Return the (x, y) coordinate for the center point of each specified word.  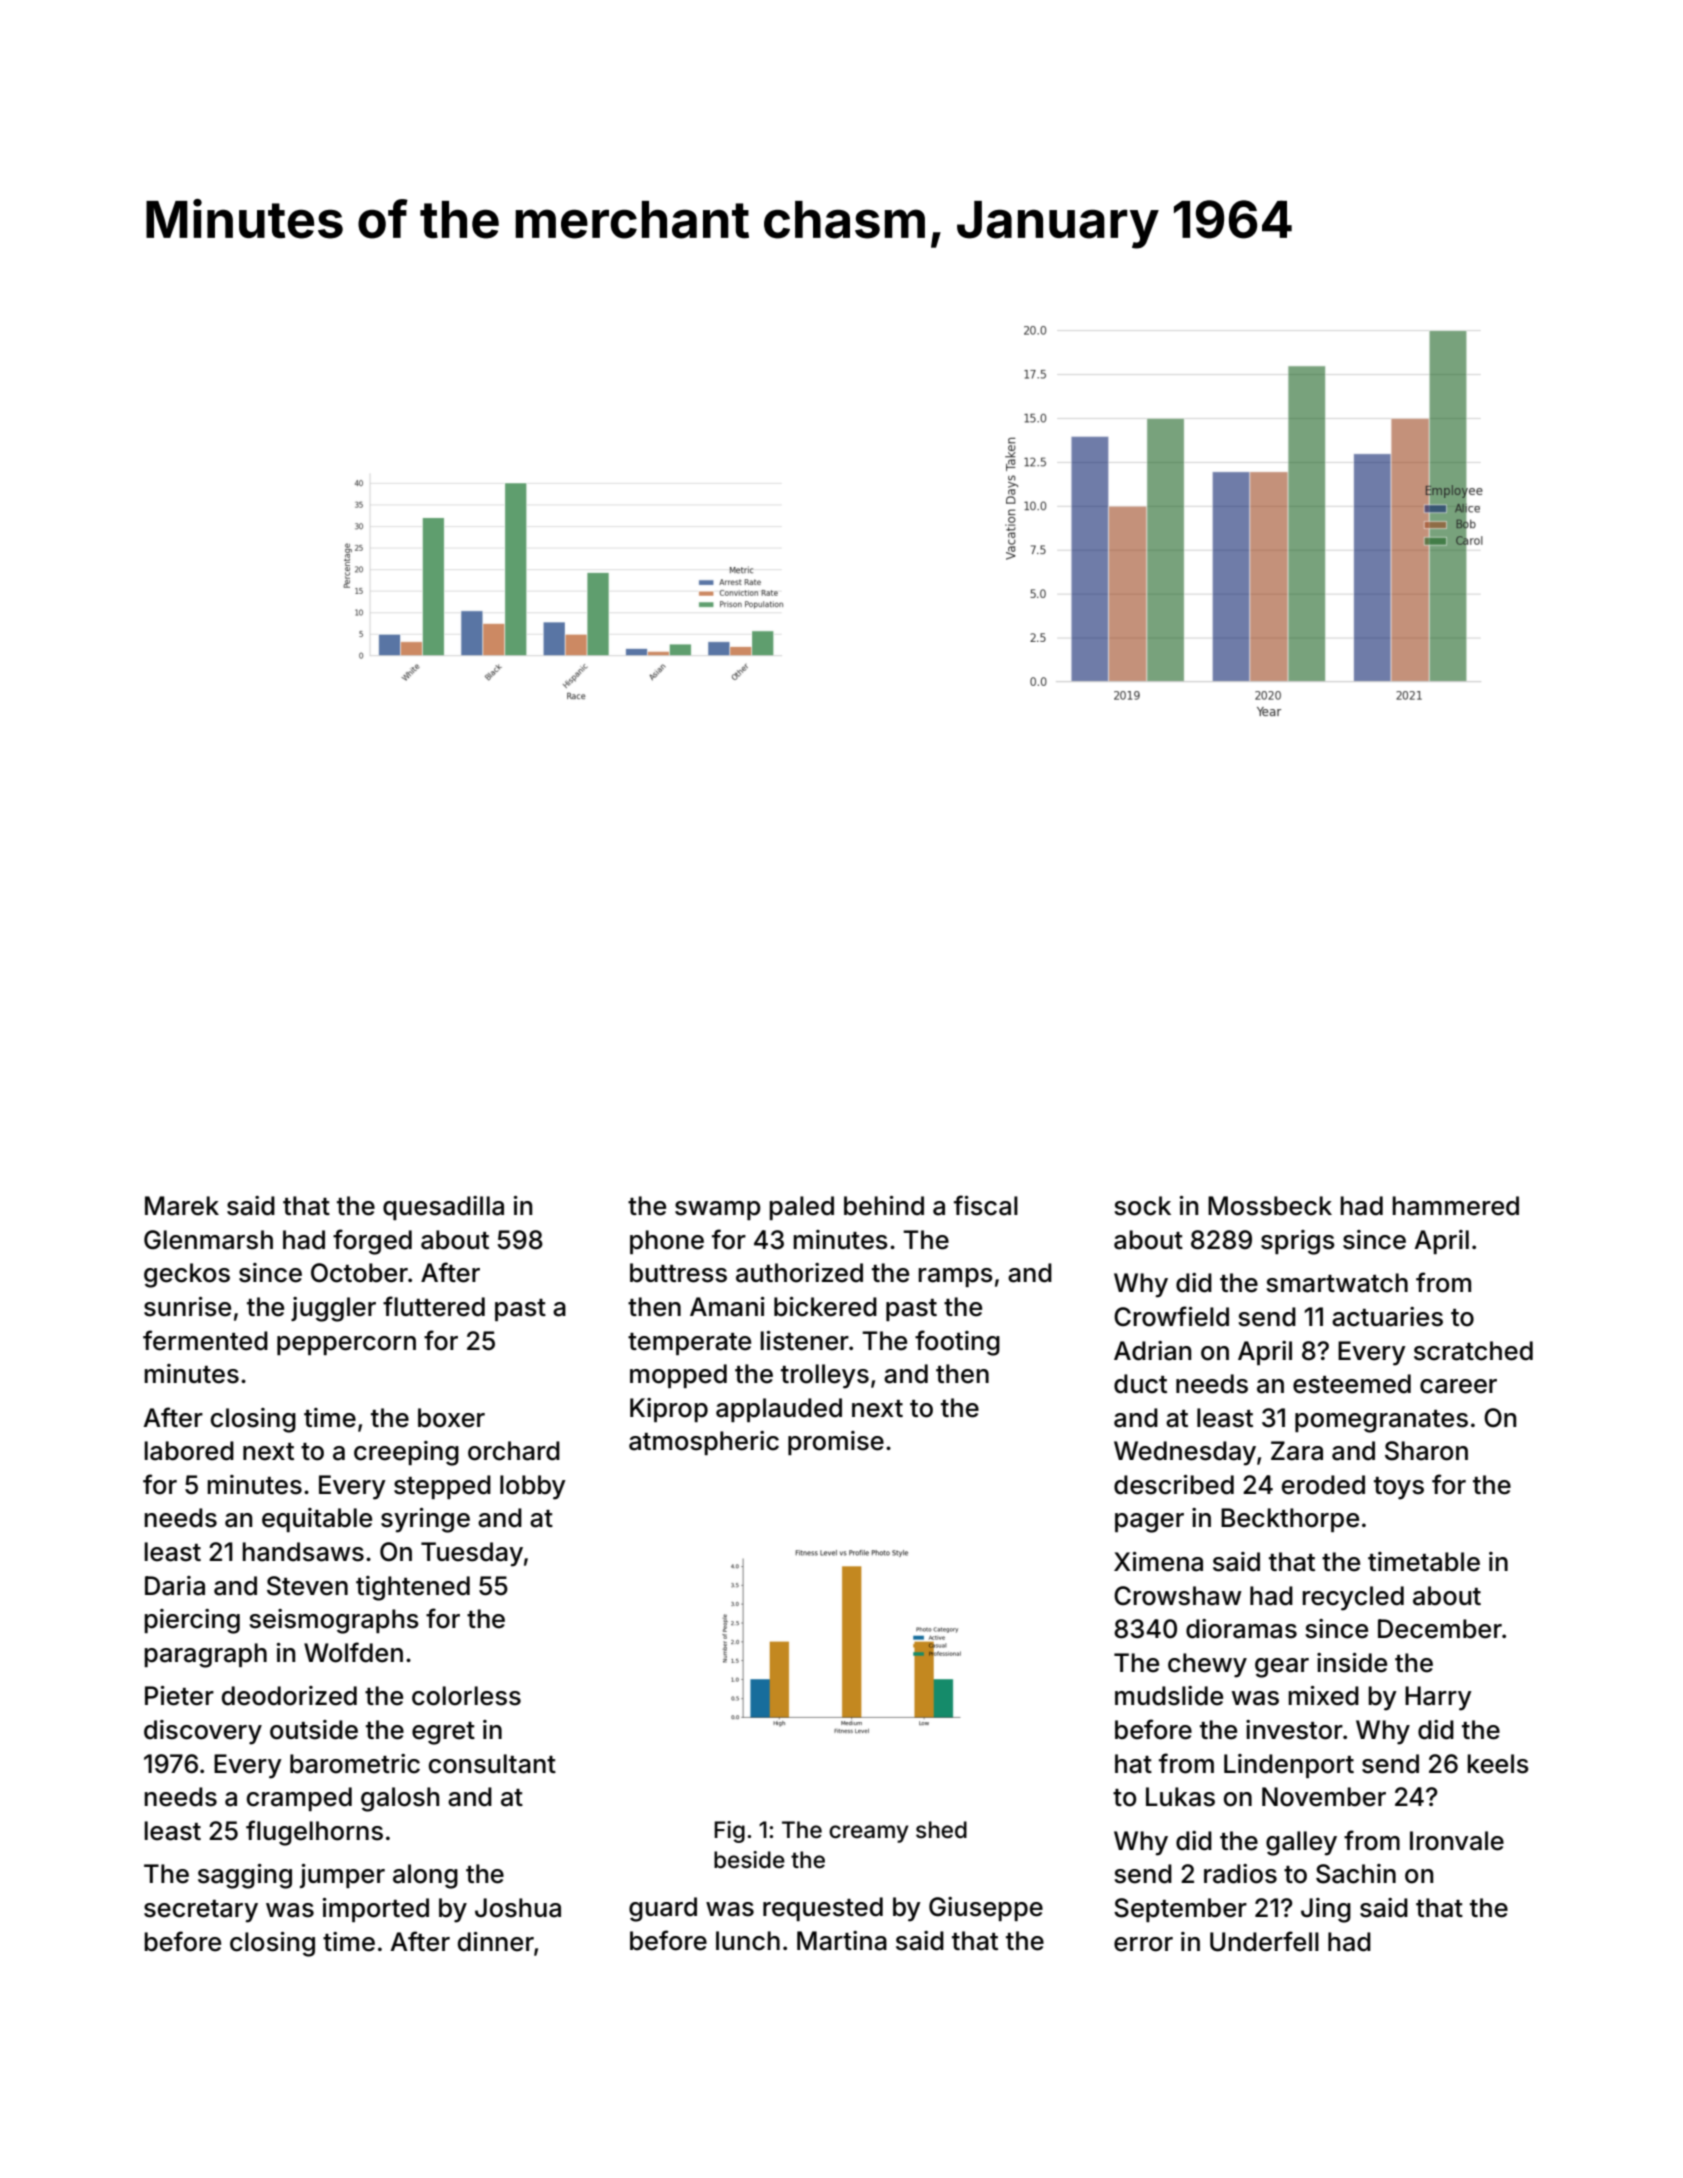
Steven (307, 1586)
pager (1149, 1523)
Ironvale (1457, 1841)
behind (884, 1206)
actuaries (1387, 1317)
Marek (182, 1206)
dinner (496, 1942)
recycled (1353, 1598)
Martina (842, 1941)
